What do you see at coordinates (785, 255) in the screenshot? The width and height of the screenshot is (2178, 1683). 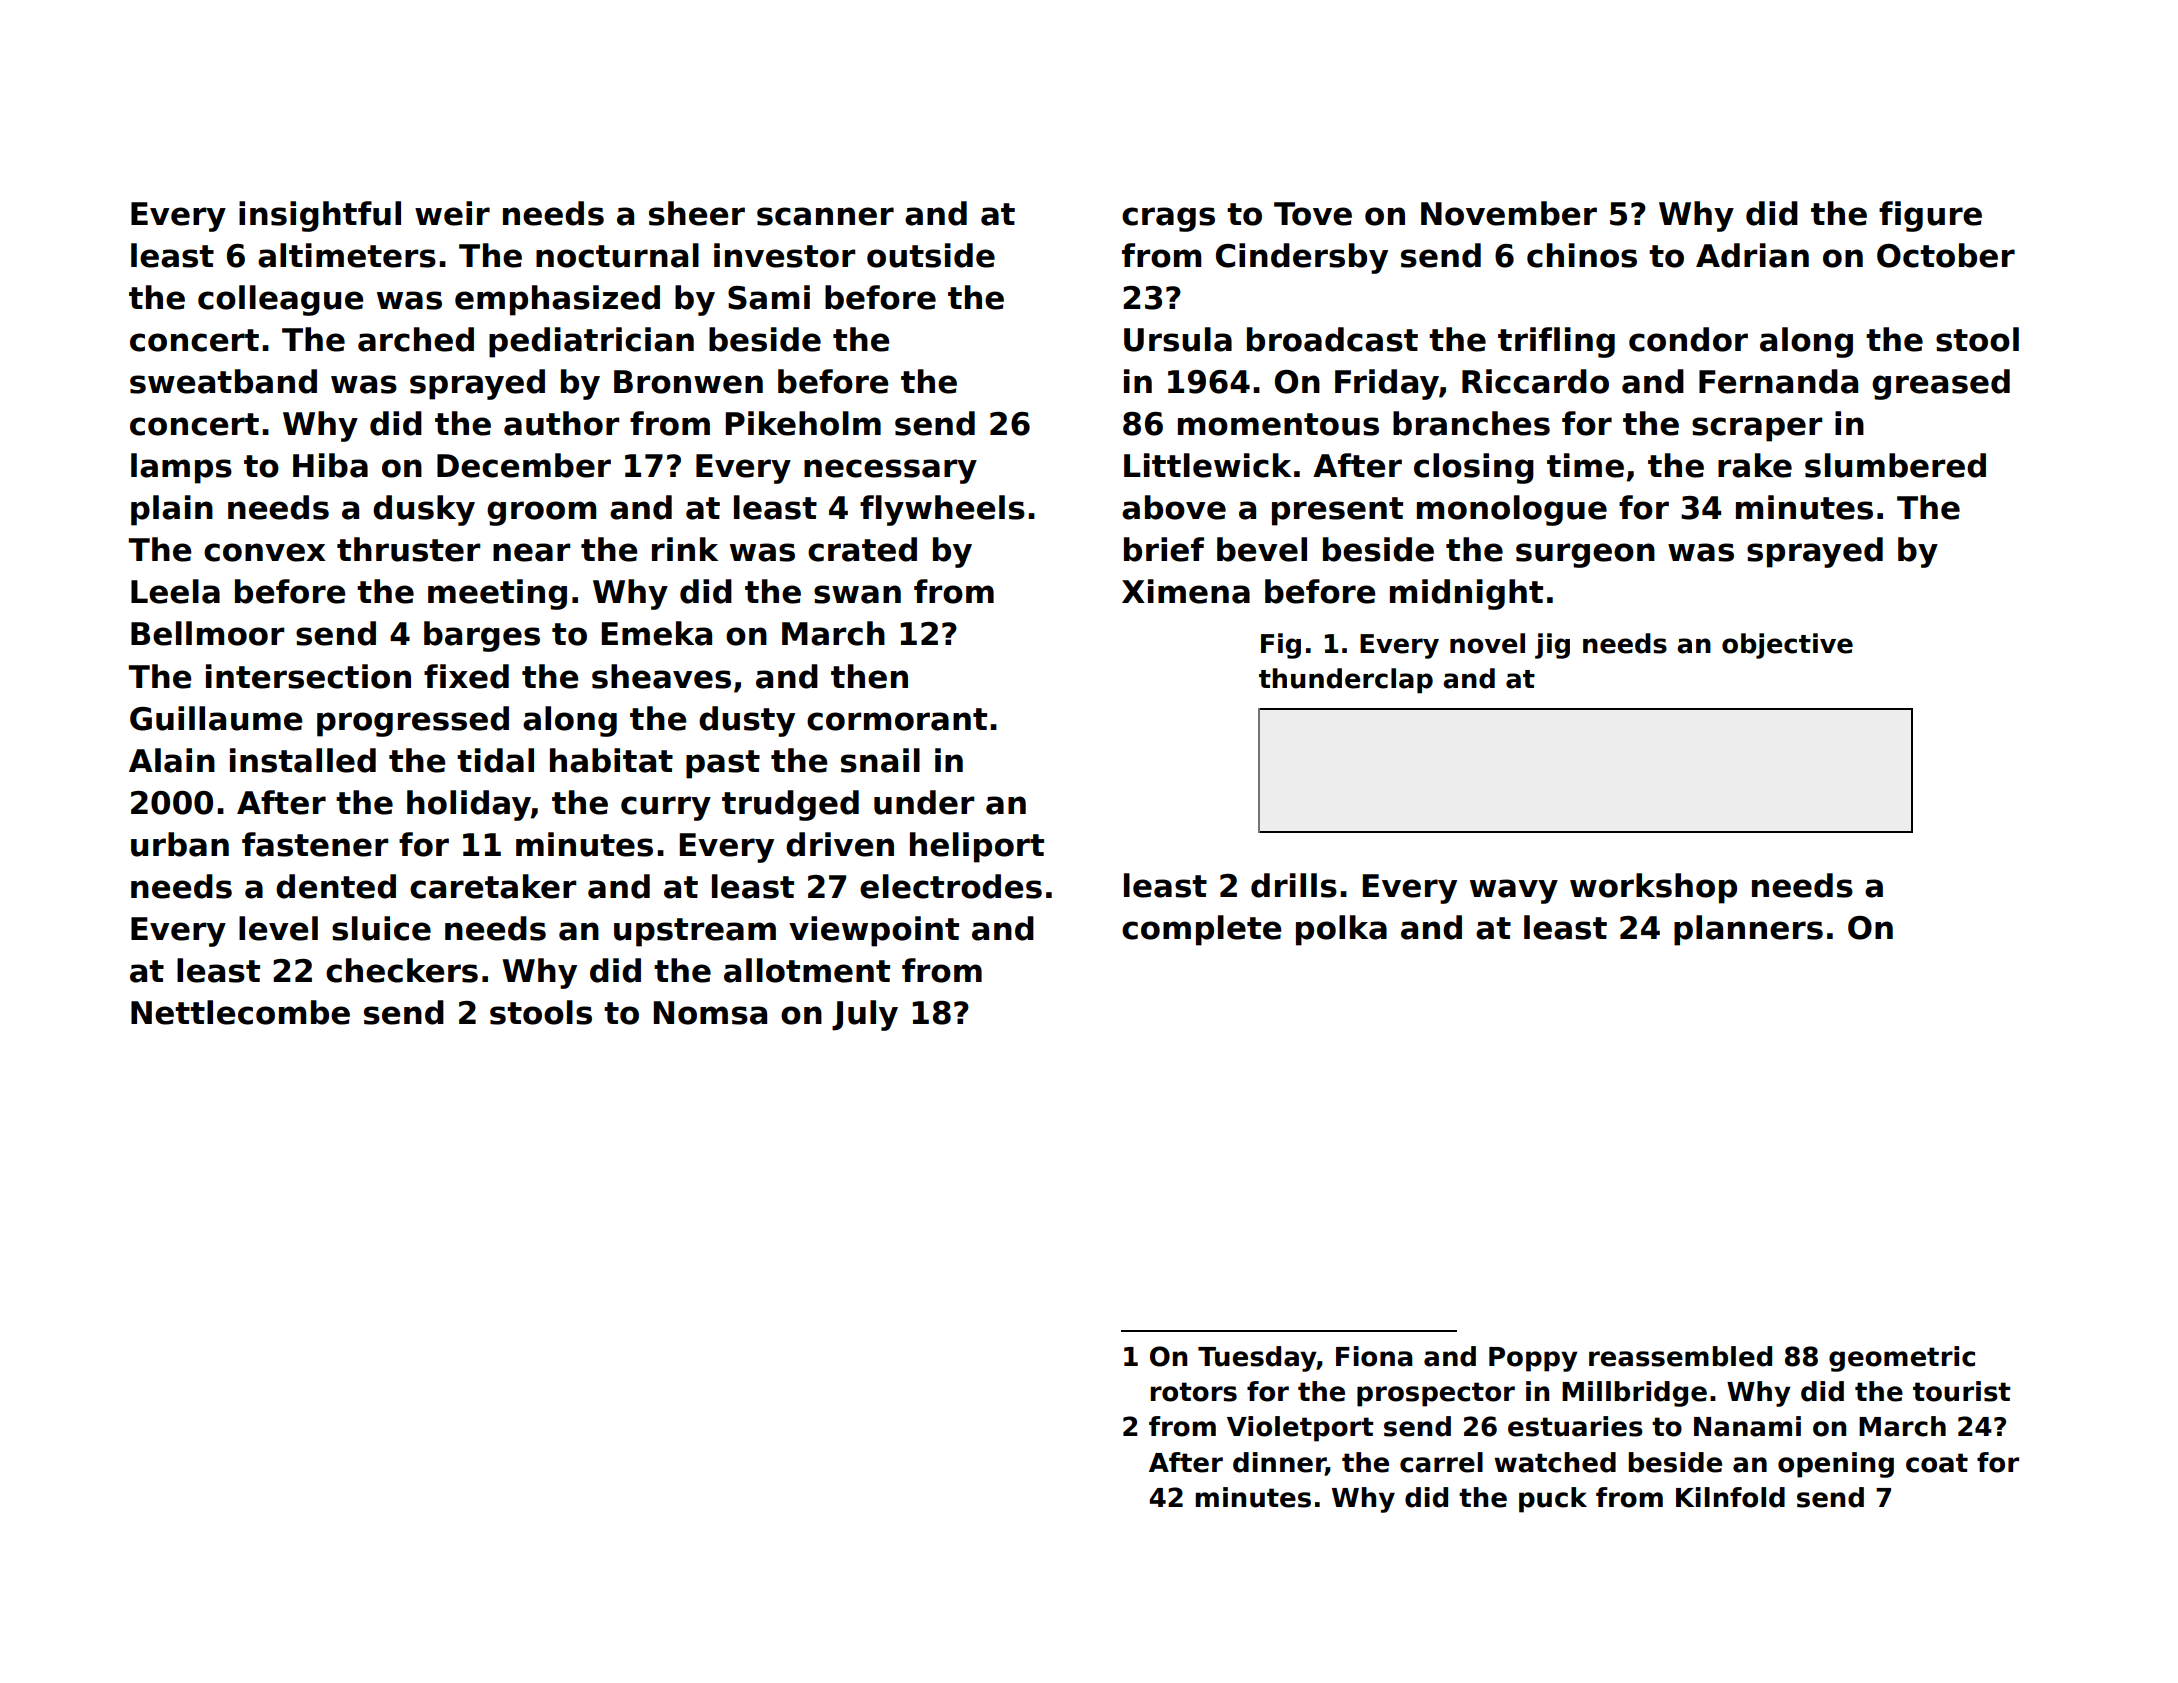 I see `investor` at bounding box center [785, 255].
